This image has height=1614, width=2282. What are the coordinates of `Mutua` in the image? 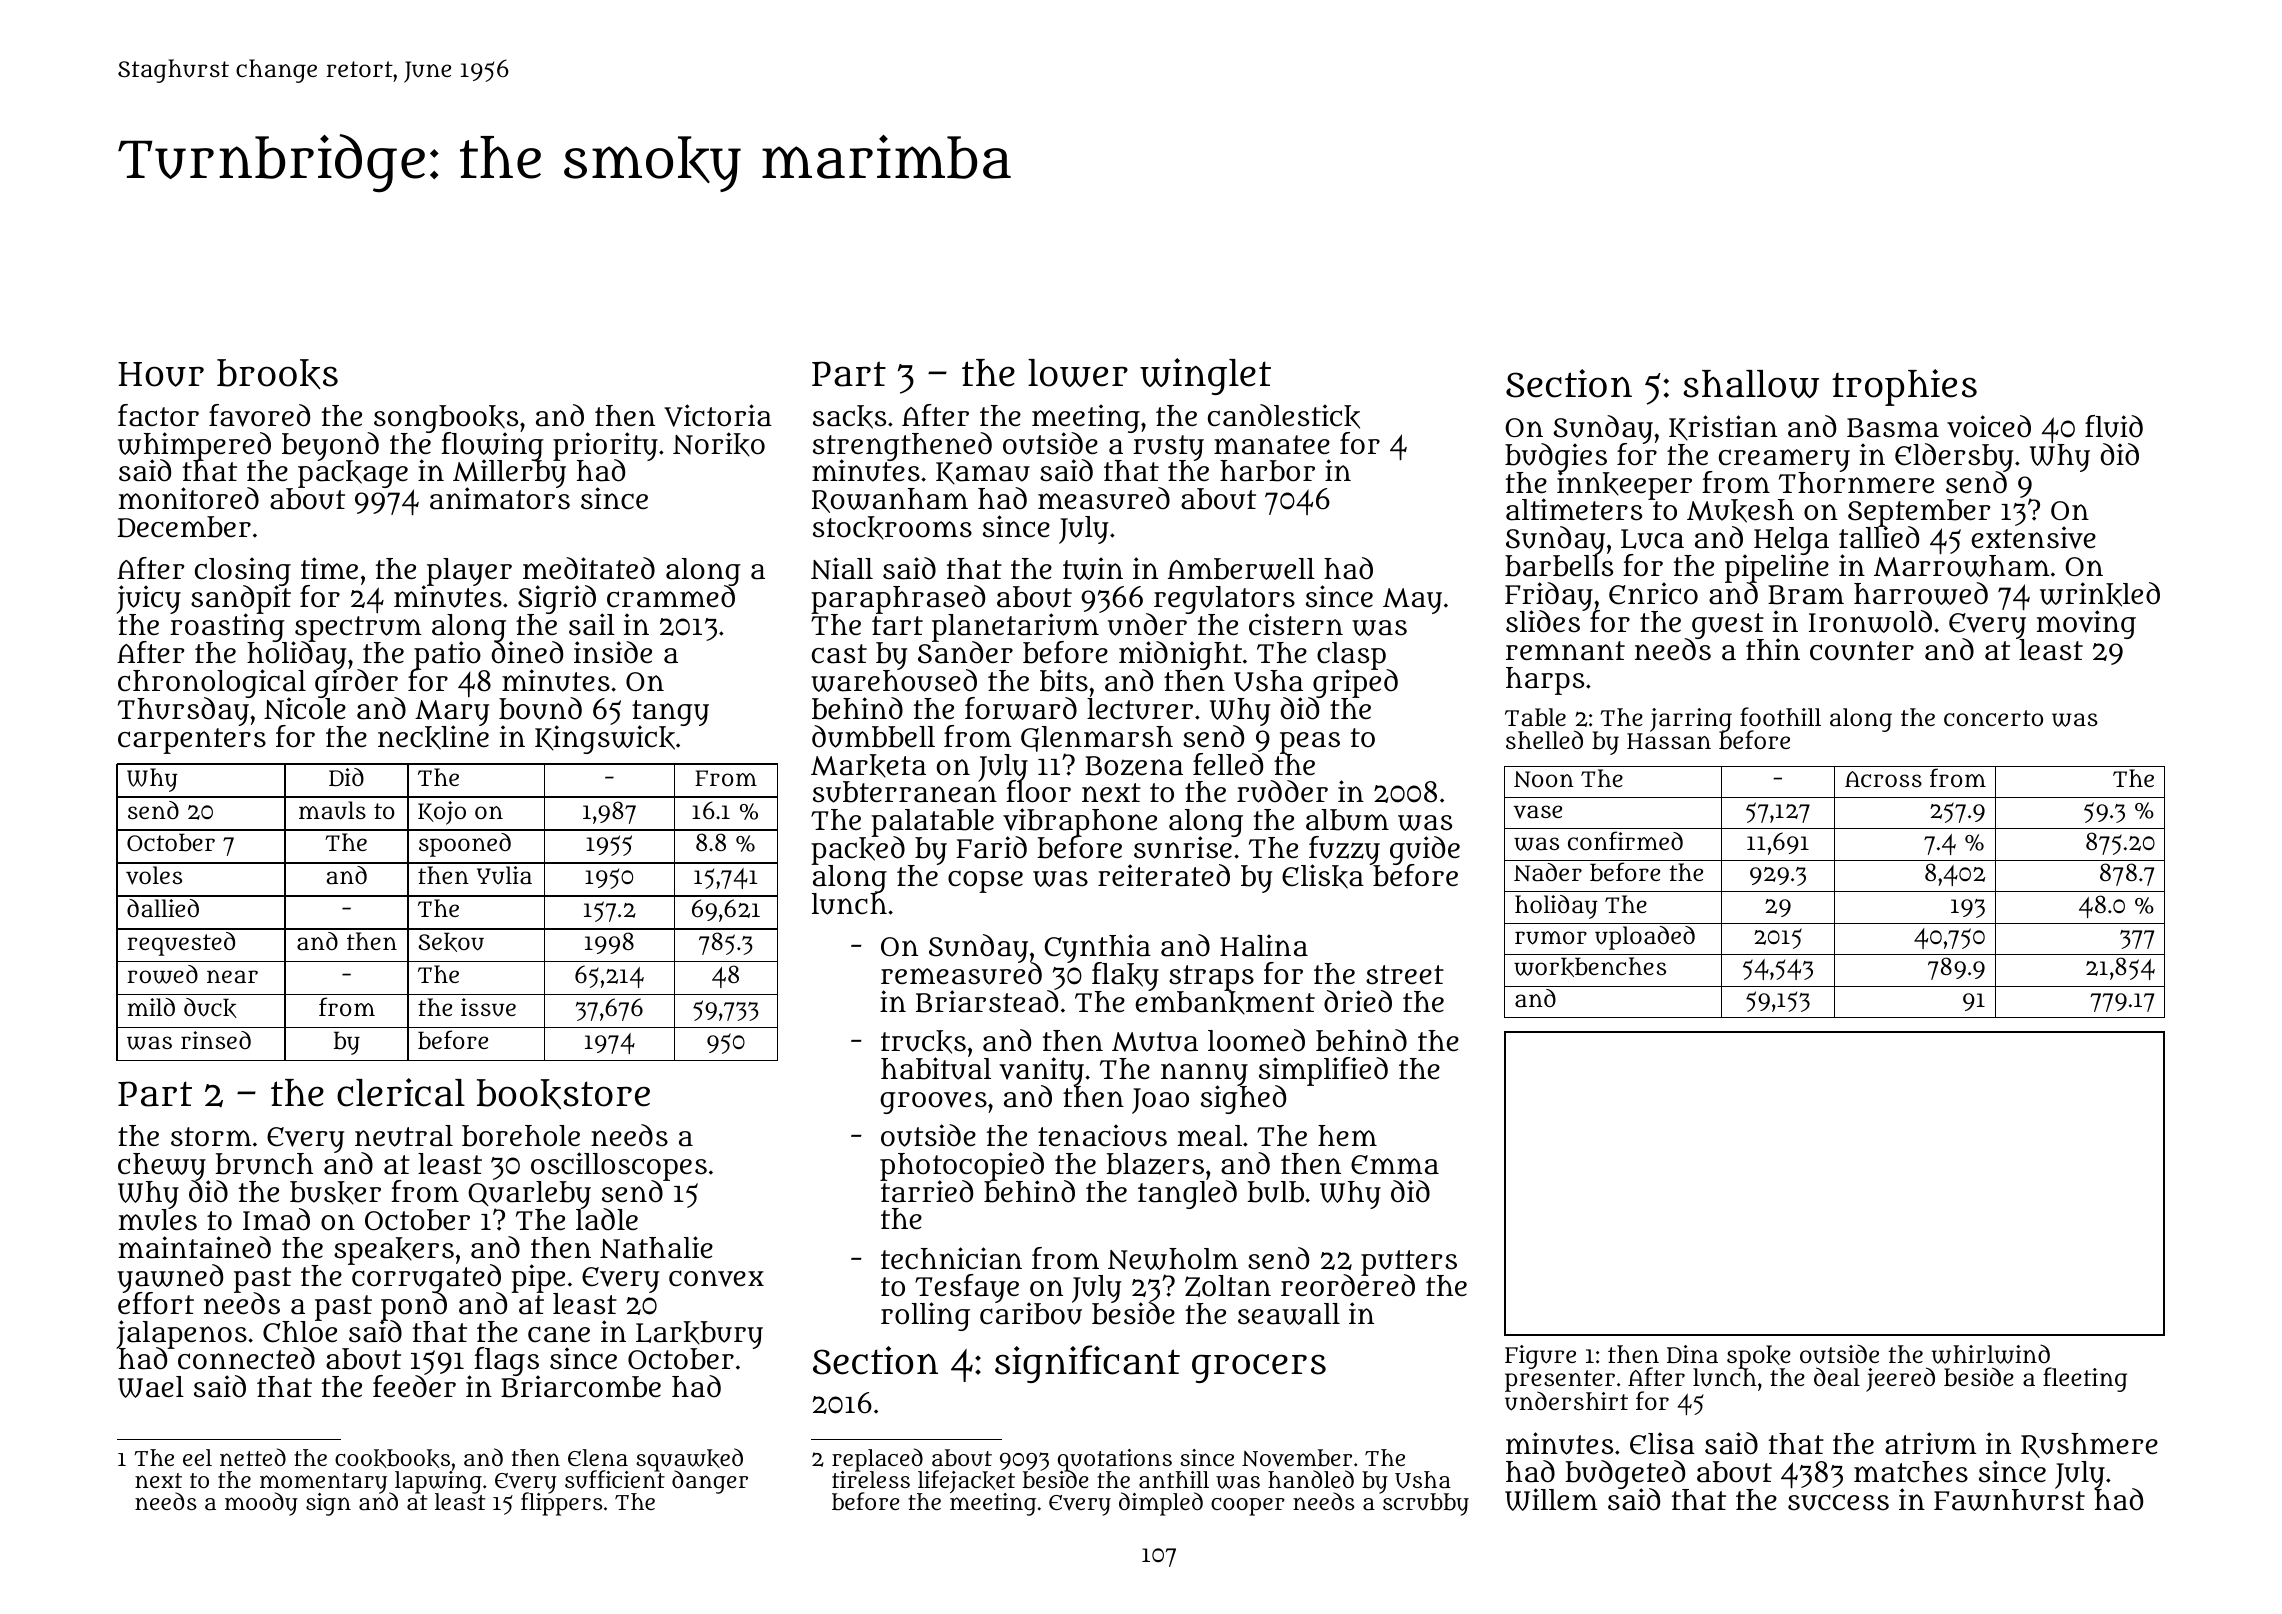 It's located at (1155, 1042).
